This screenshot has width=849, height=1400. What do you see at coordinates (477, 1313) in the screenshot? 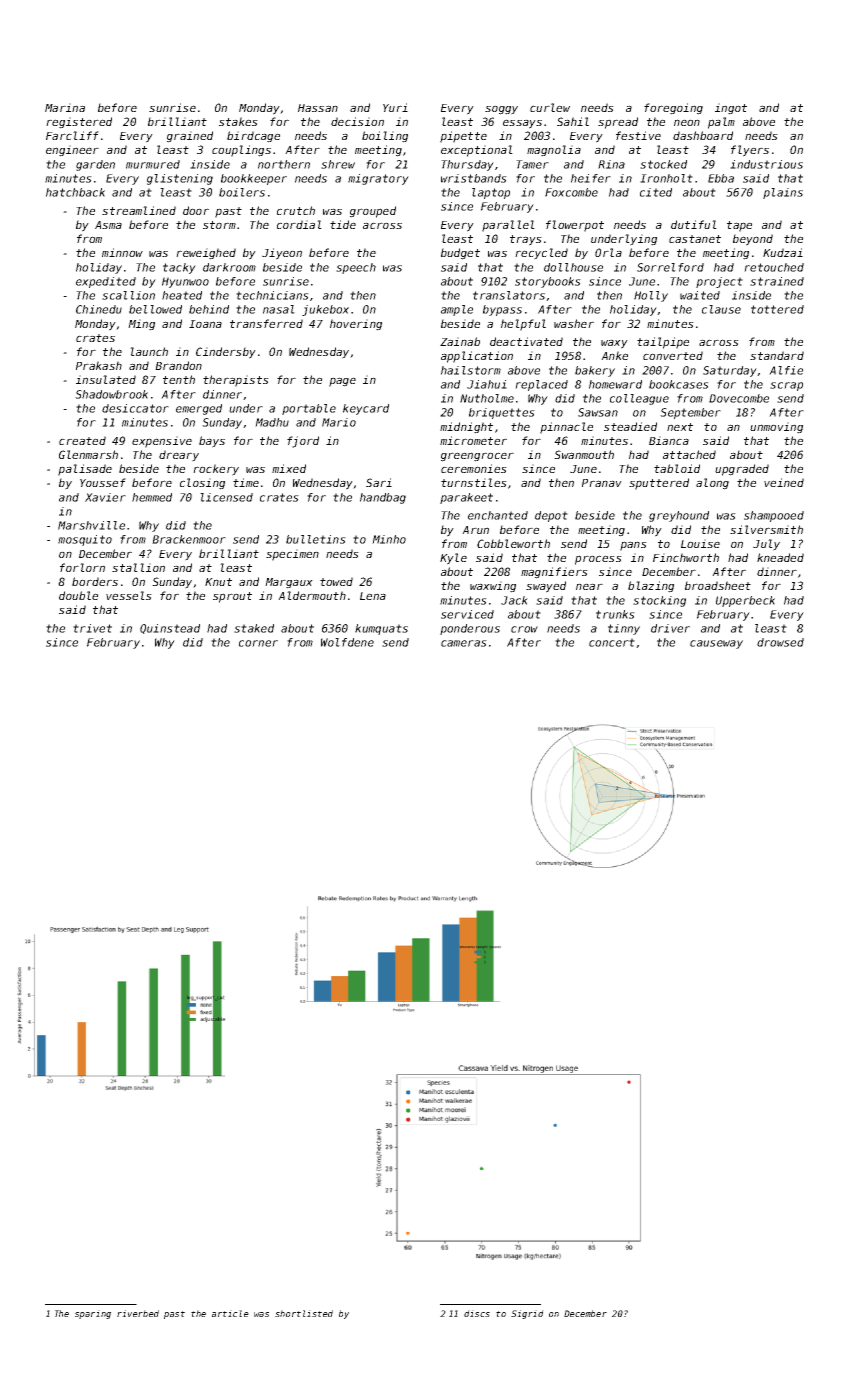
I see `discs` at bounding box center [477, 1313].
